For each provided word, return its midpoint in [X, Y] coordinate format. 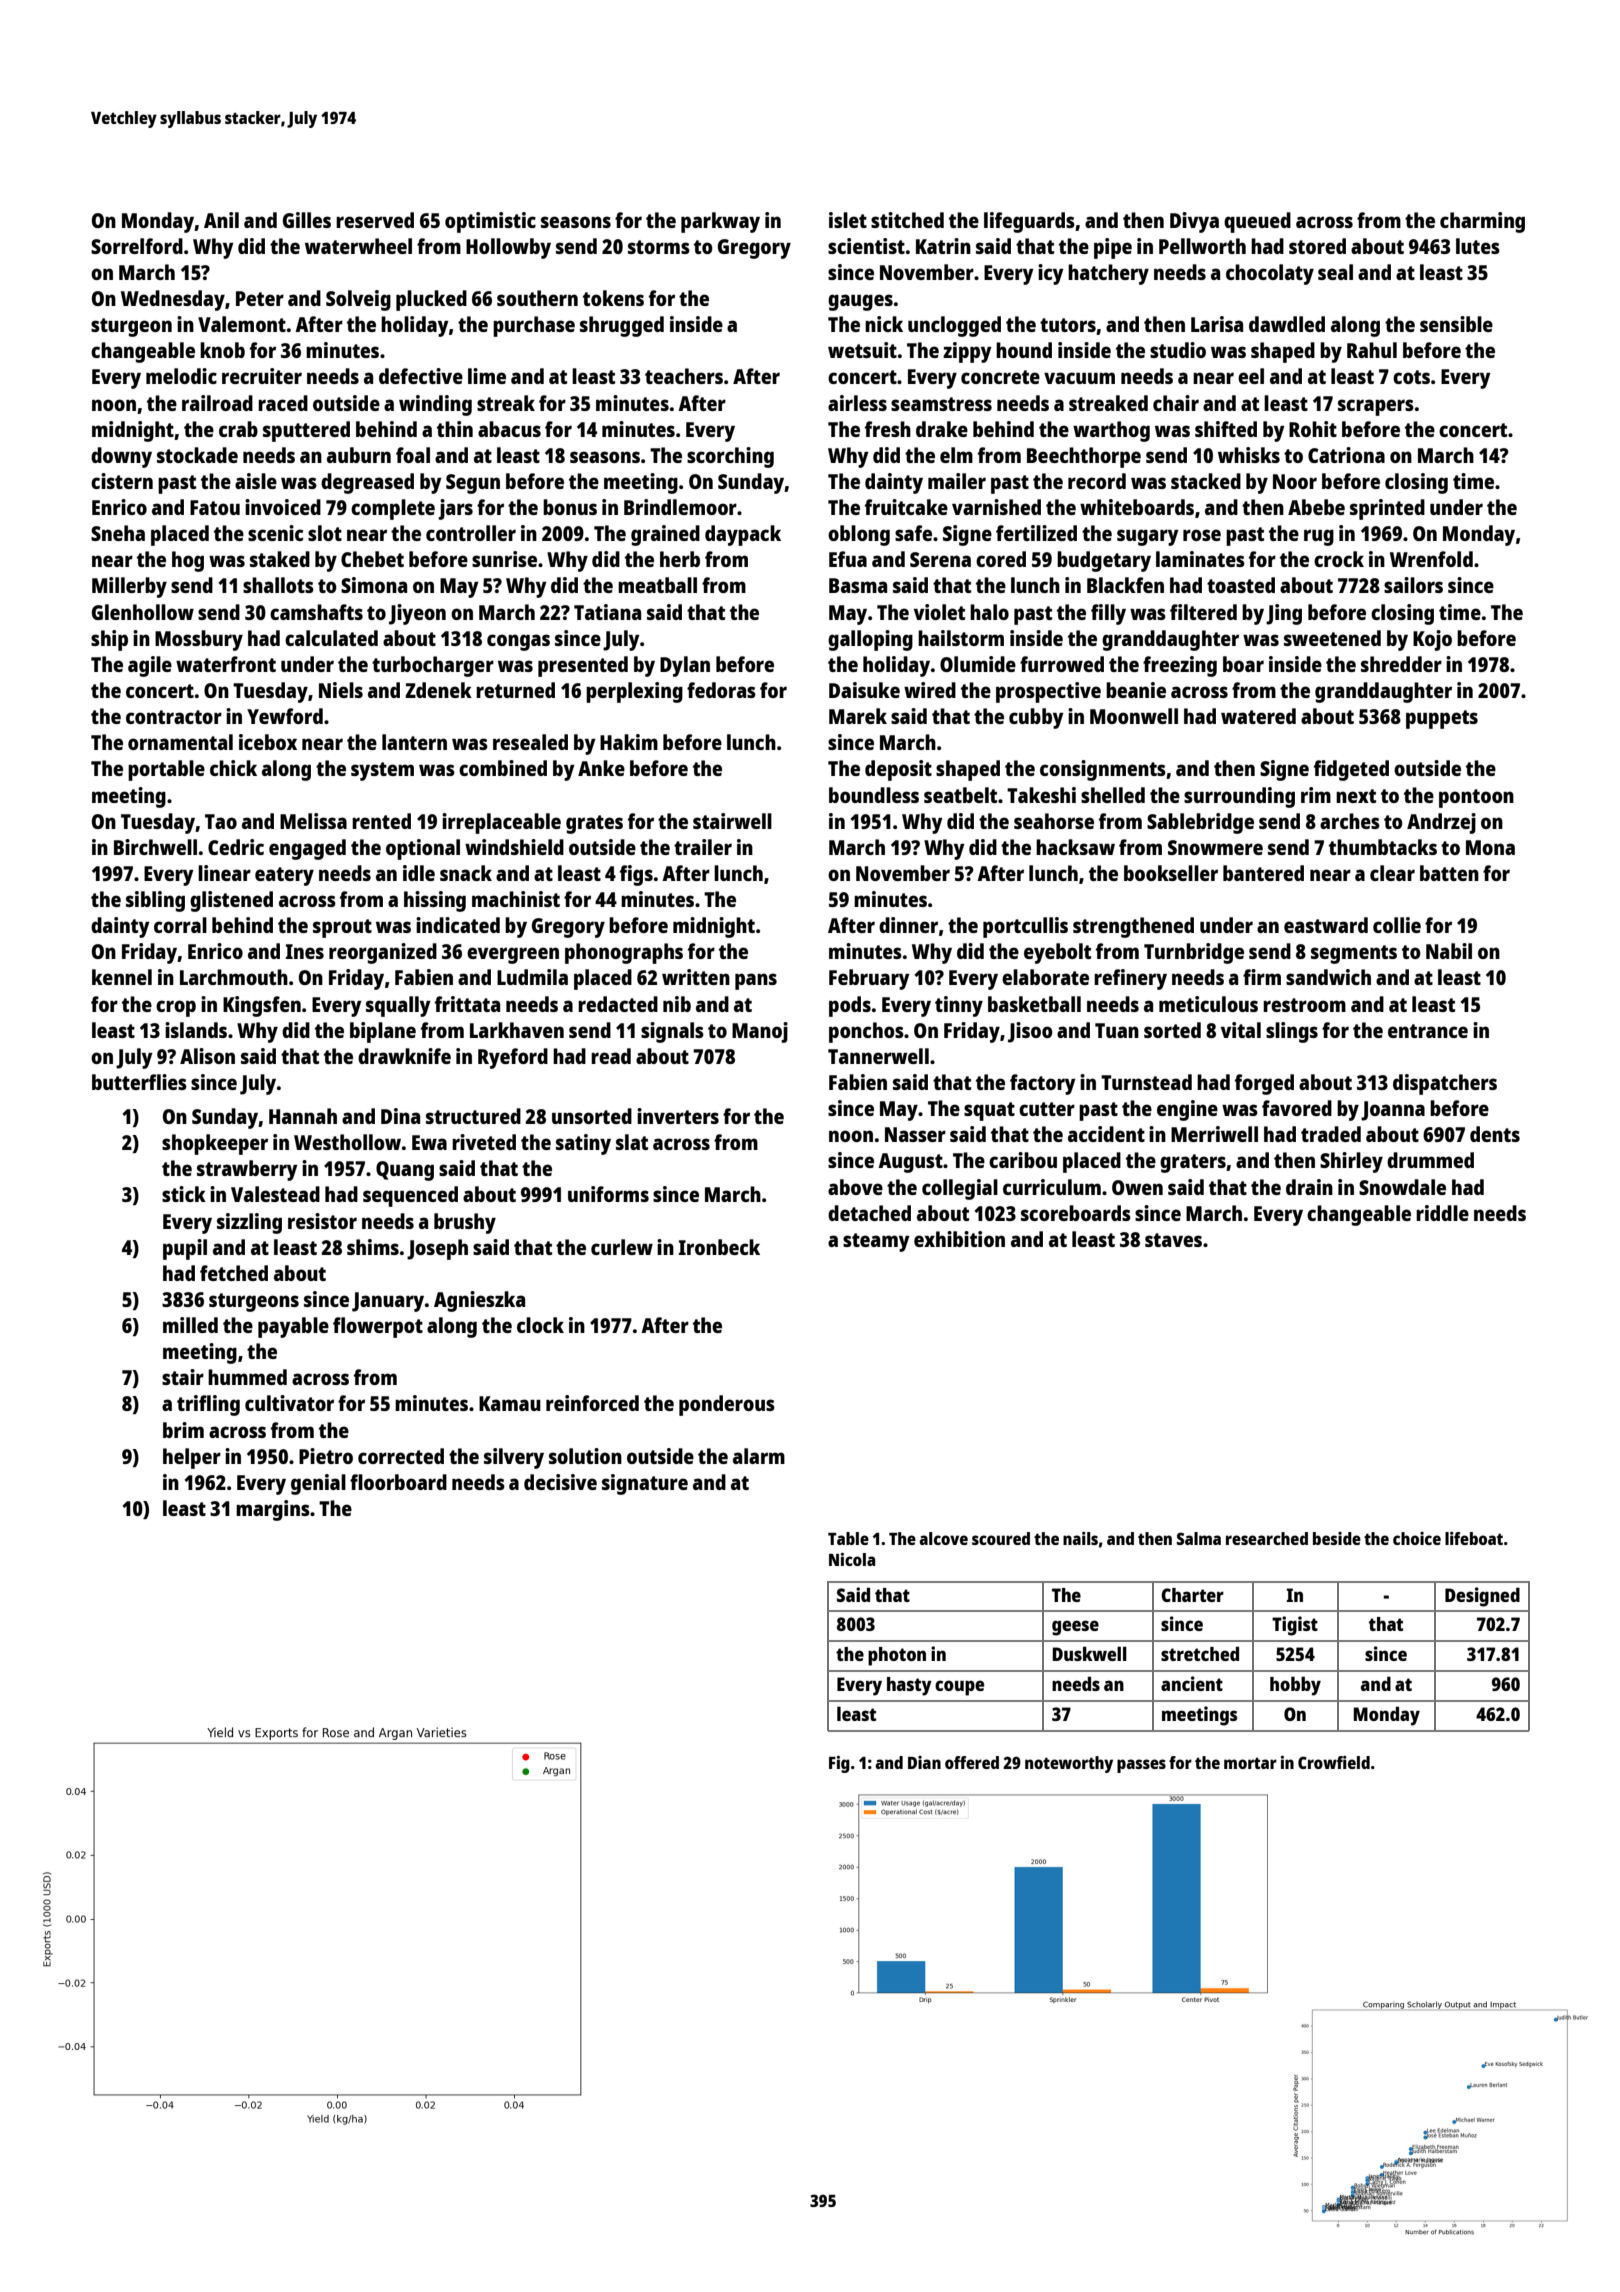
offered [972, 1762]
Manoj [760, 1032]
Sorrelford [137, 246]
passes [1141, 1766]
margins [273, 1510]
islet [848, 220]
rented [381, 821]
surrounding [1239, 797]
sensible [1456, 324]
